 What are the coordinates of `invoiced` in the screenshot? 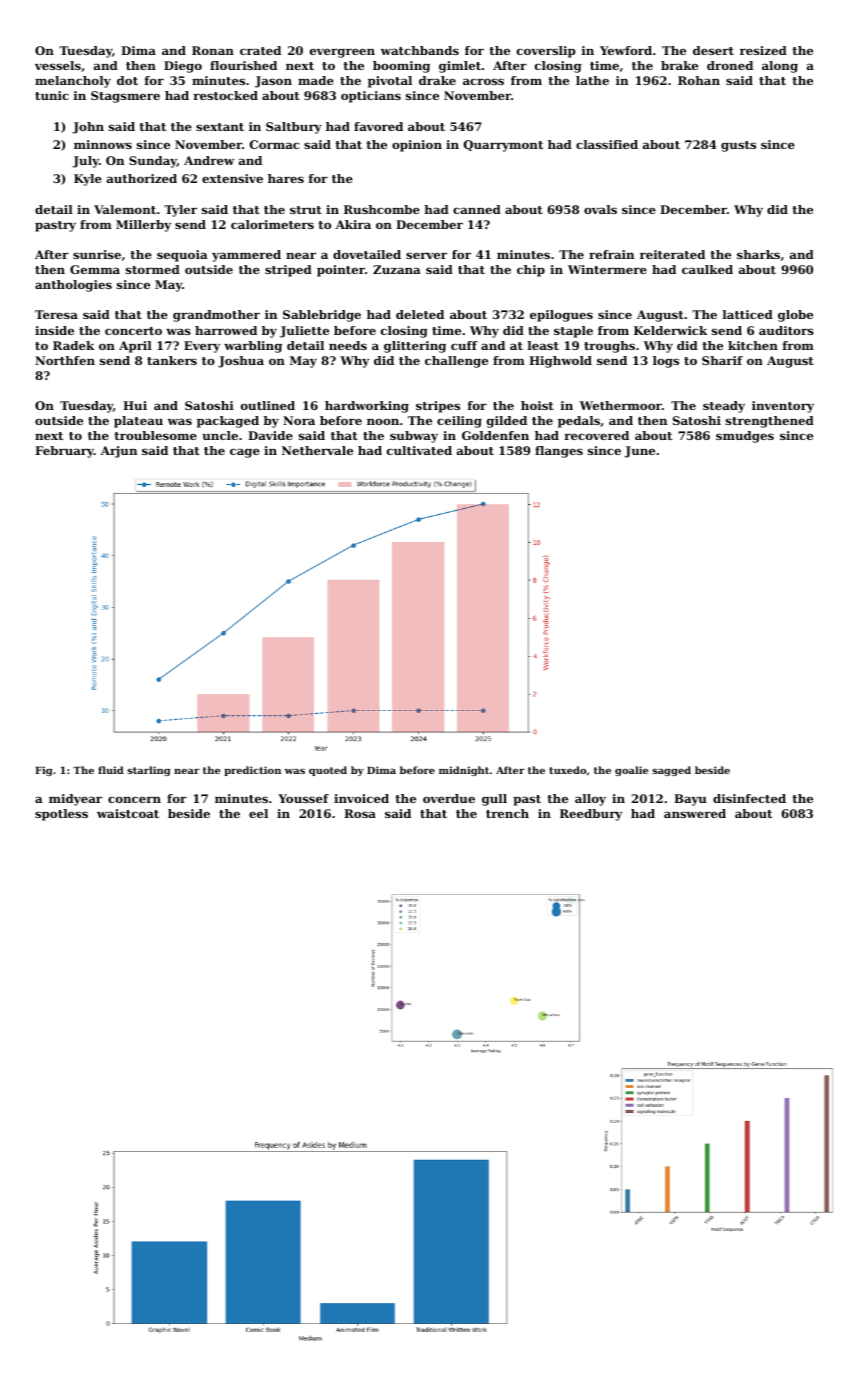 It's located at (361, 798).
